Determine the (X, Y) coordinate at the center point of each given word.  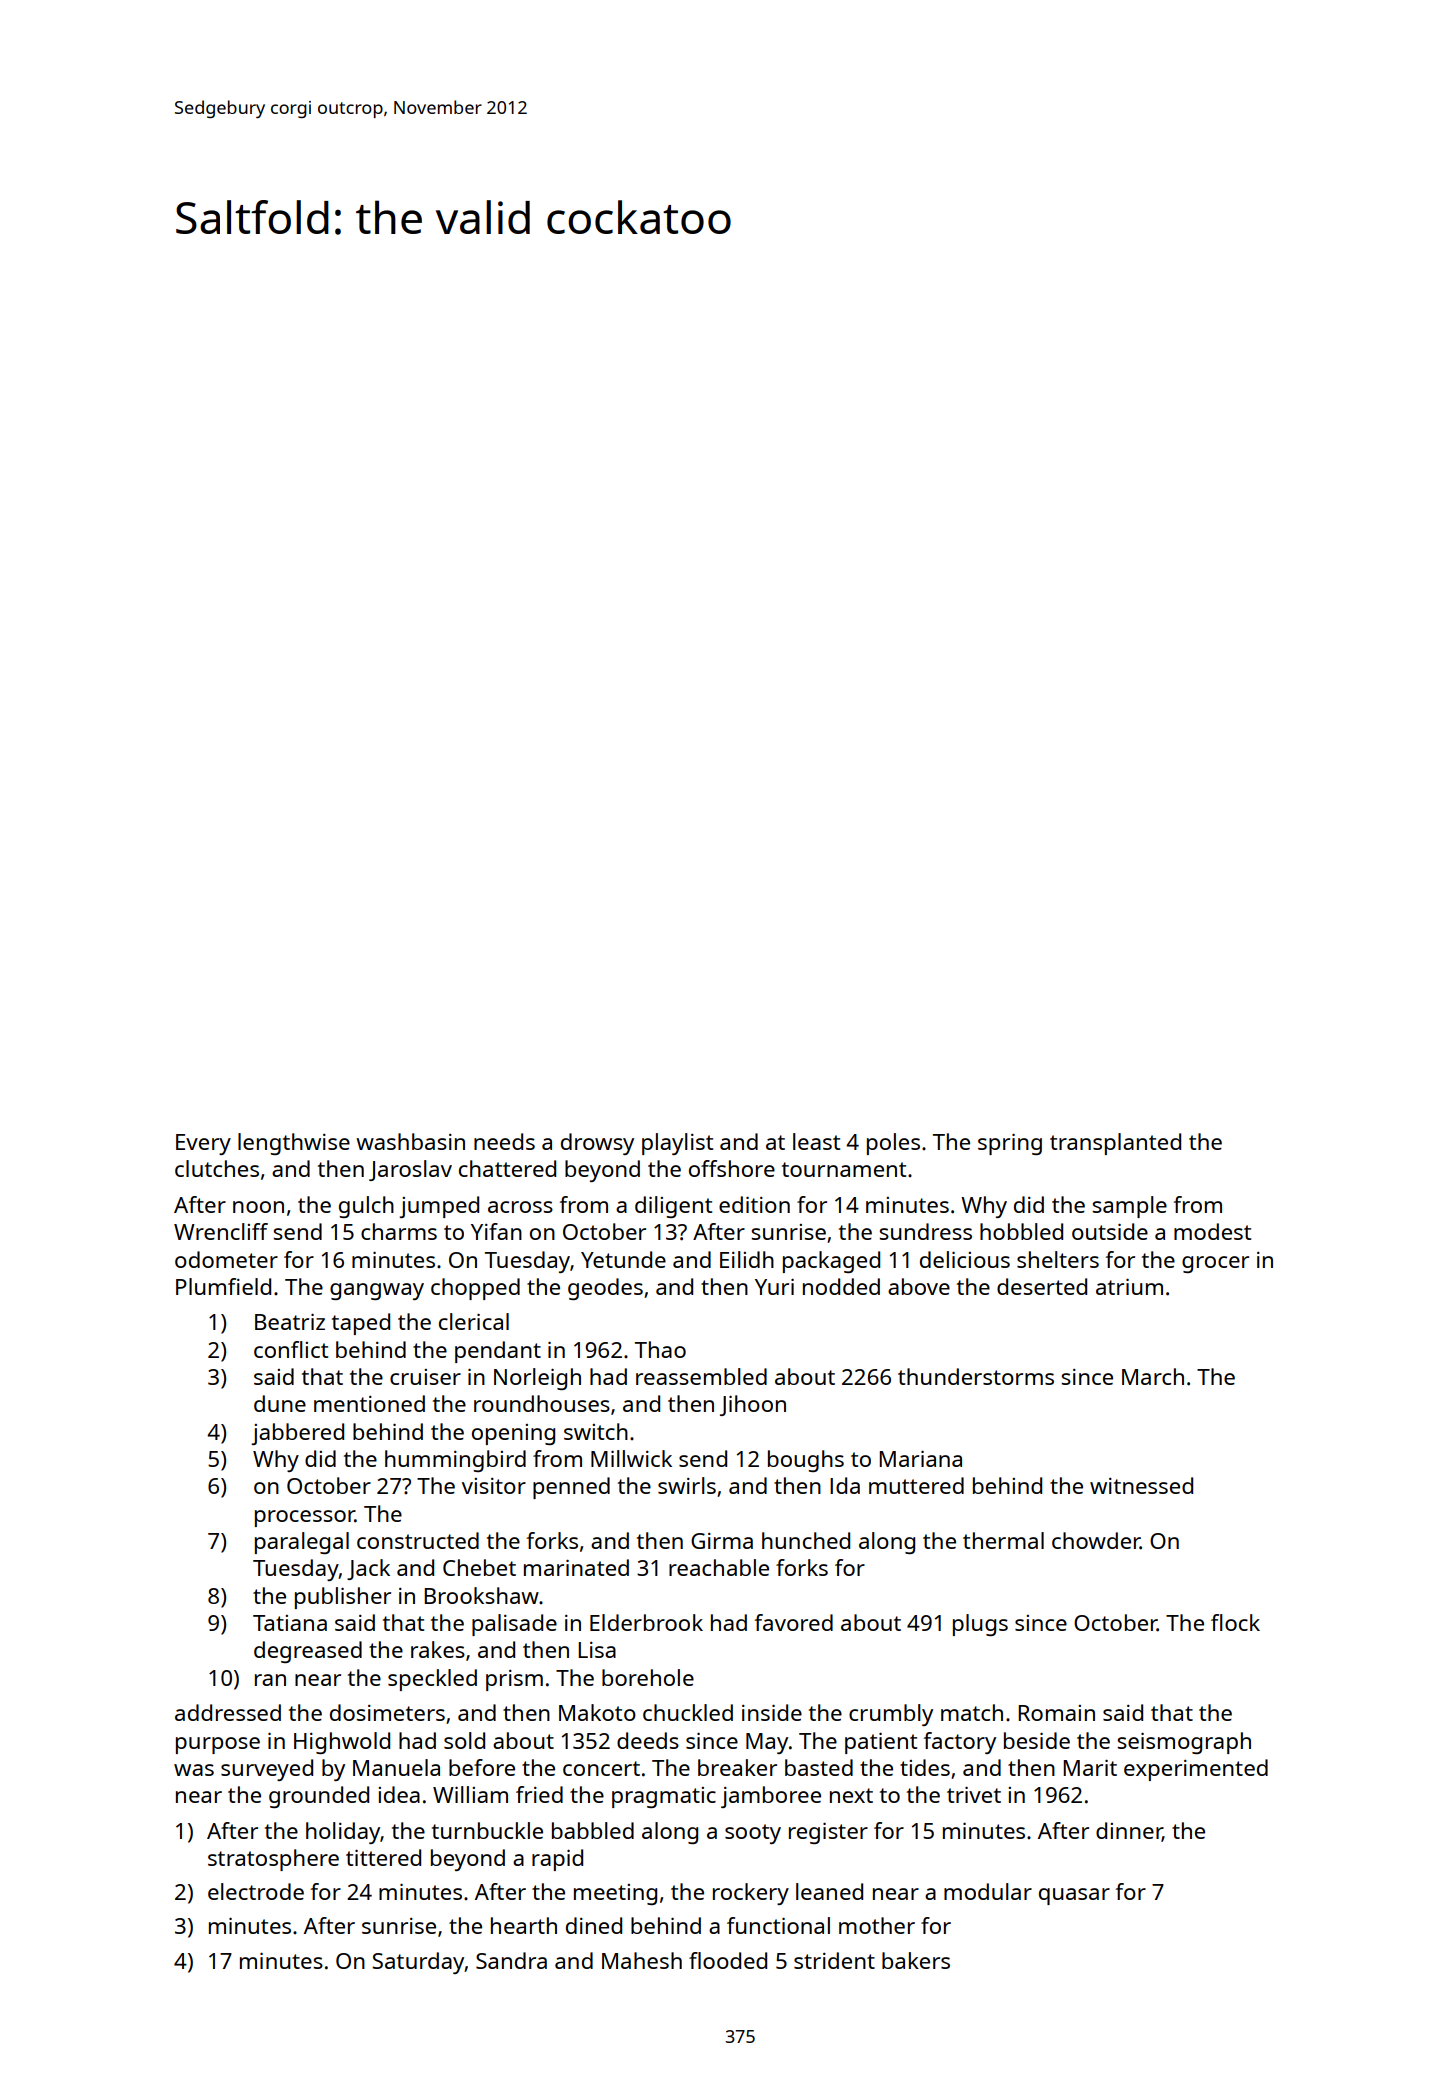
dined (594, 1925)
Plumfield (223, 1286)
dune (280, 1403)
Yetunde (623, 1259)
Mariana (920, 1458)
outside (1110, 1231)
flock (1235, 1622)
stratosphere (273, 1860)
